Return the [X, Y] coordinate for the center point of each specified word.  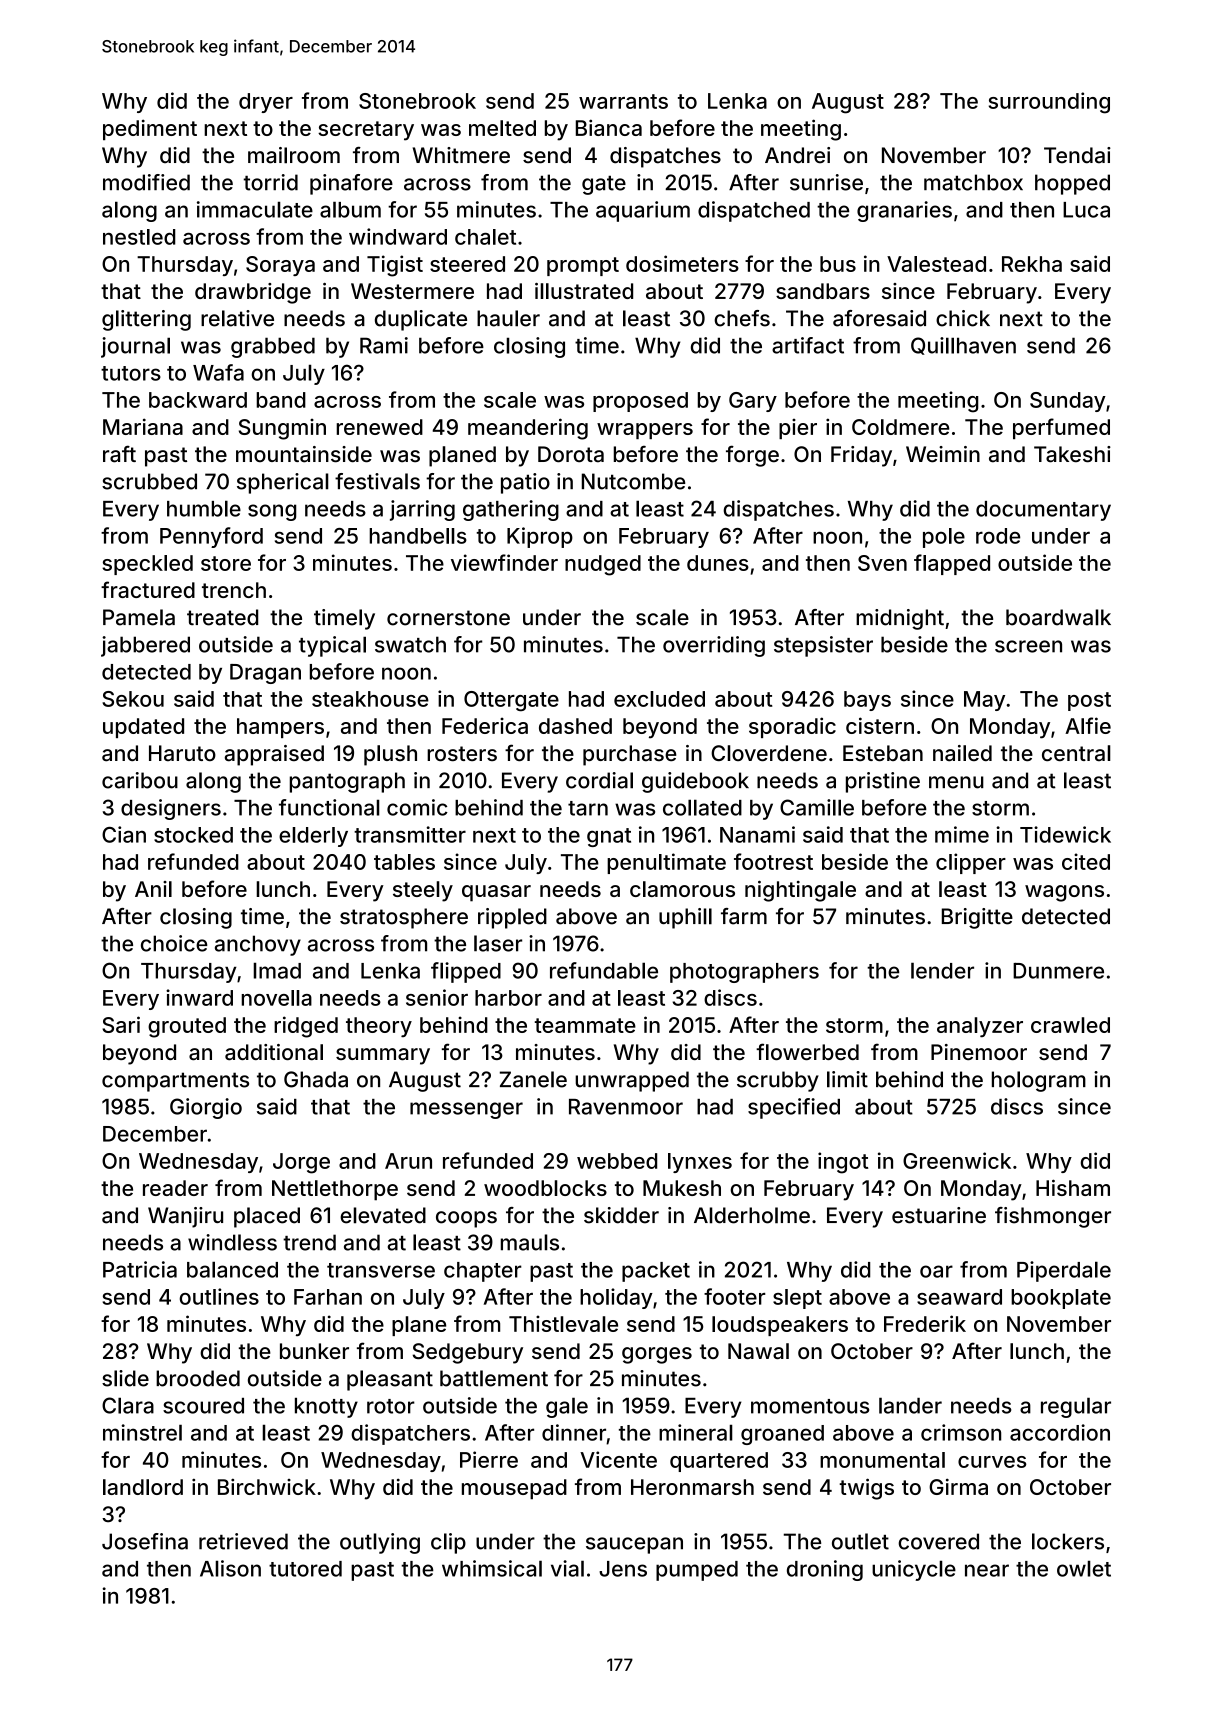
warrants [623, 101]
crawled [1070, 1025]
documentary [1043, 511]
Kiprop [540, 537]
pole [944, 538]
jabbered [145, 646]
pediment [150, 129]
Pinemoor [979, 1052]
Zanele [533, 1079]
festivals [377, 481]
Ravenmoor [626, 1107]
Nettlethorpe [335, 1190]
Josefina [145, 1541]
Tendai [1077, 155]
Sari [121, 1024]
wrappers [645, 431]
